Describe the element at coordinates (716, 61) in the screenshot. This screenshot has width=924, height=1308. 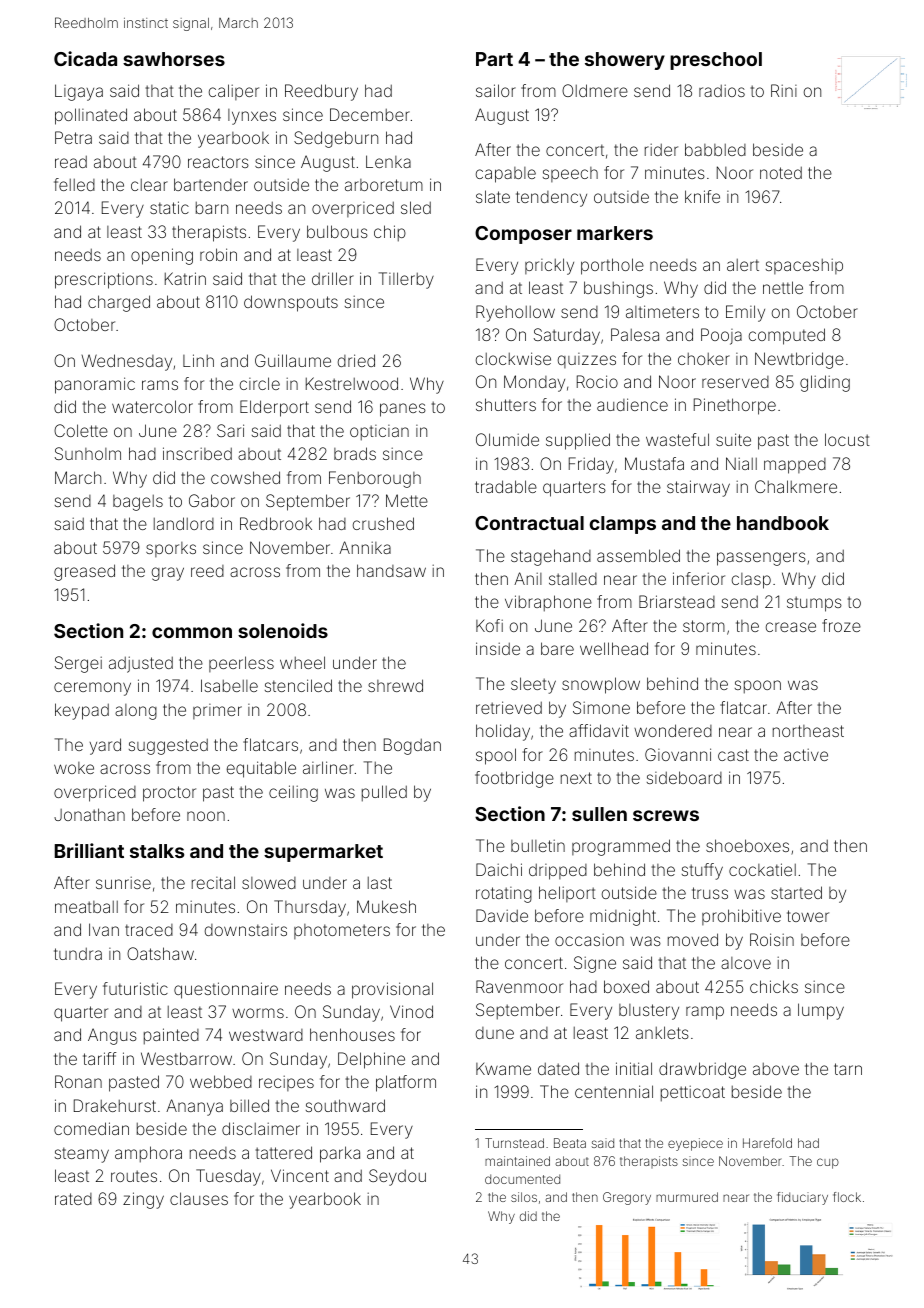
I see `preschool` at that location.
